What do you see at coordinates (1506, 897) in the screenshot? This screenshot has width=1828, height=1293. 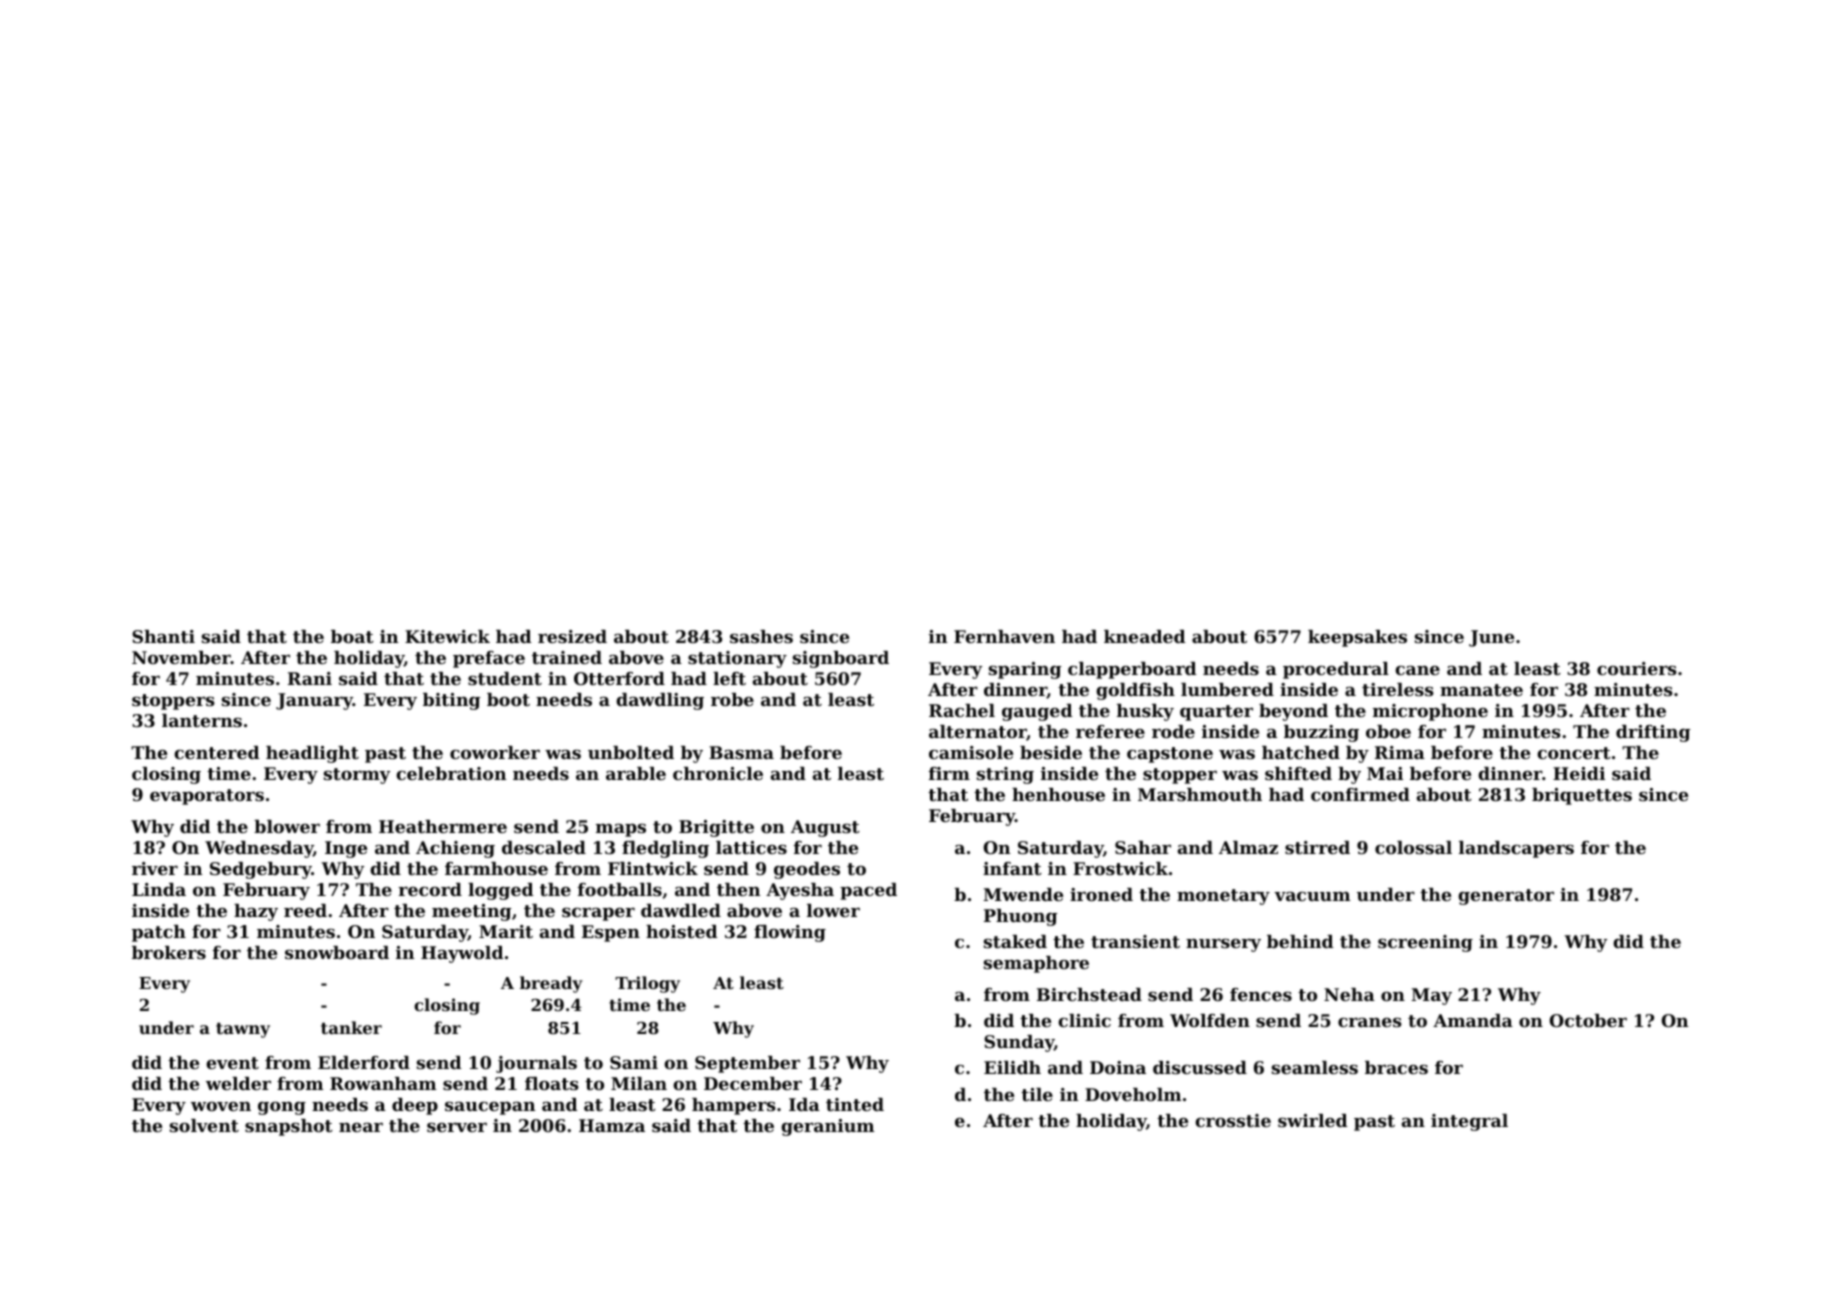 I see `generator` at bounding box center [1506, 897].
